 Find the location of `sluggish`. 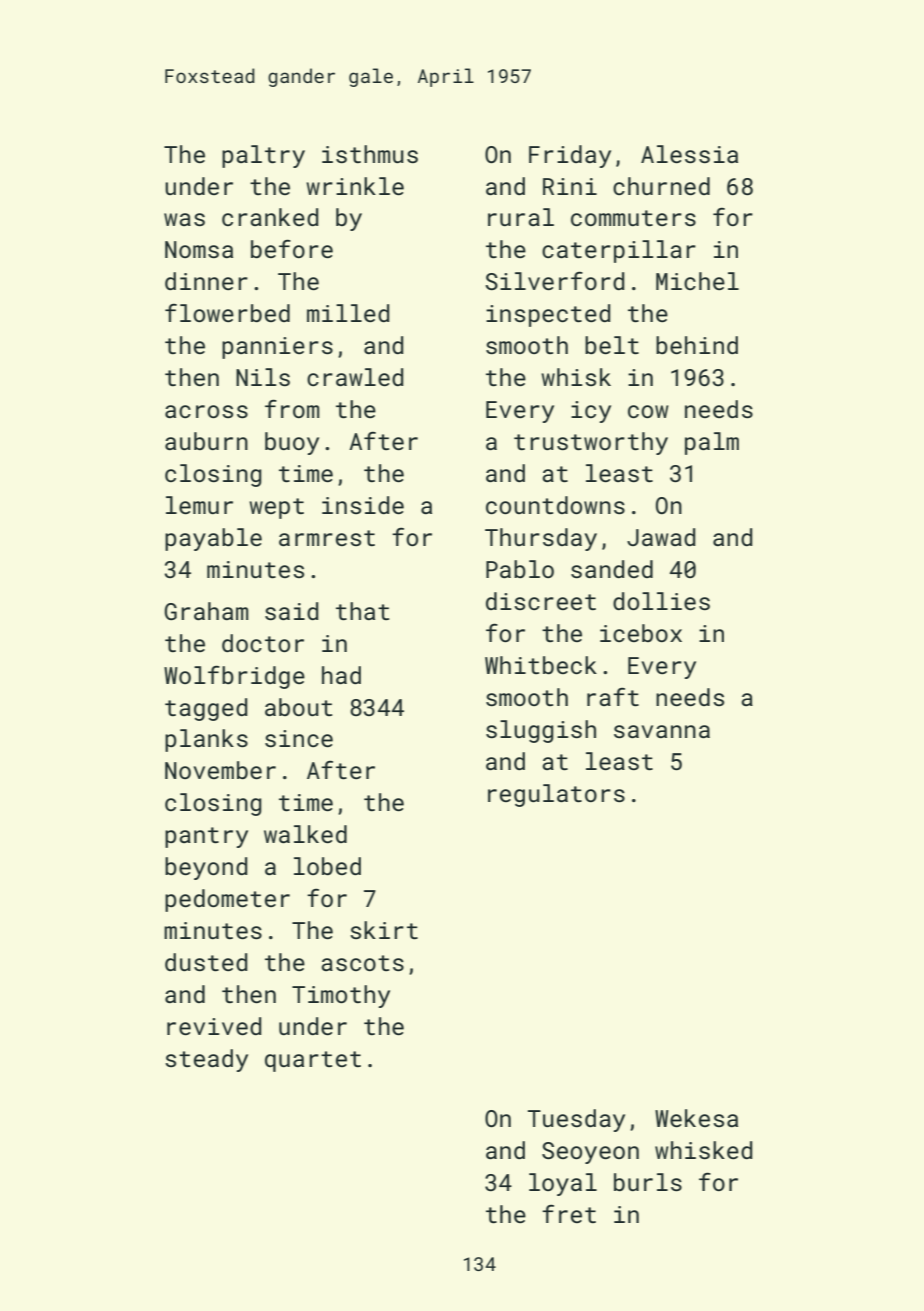

sluggish is located at coordinates (541, 731).
